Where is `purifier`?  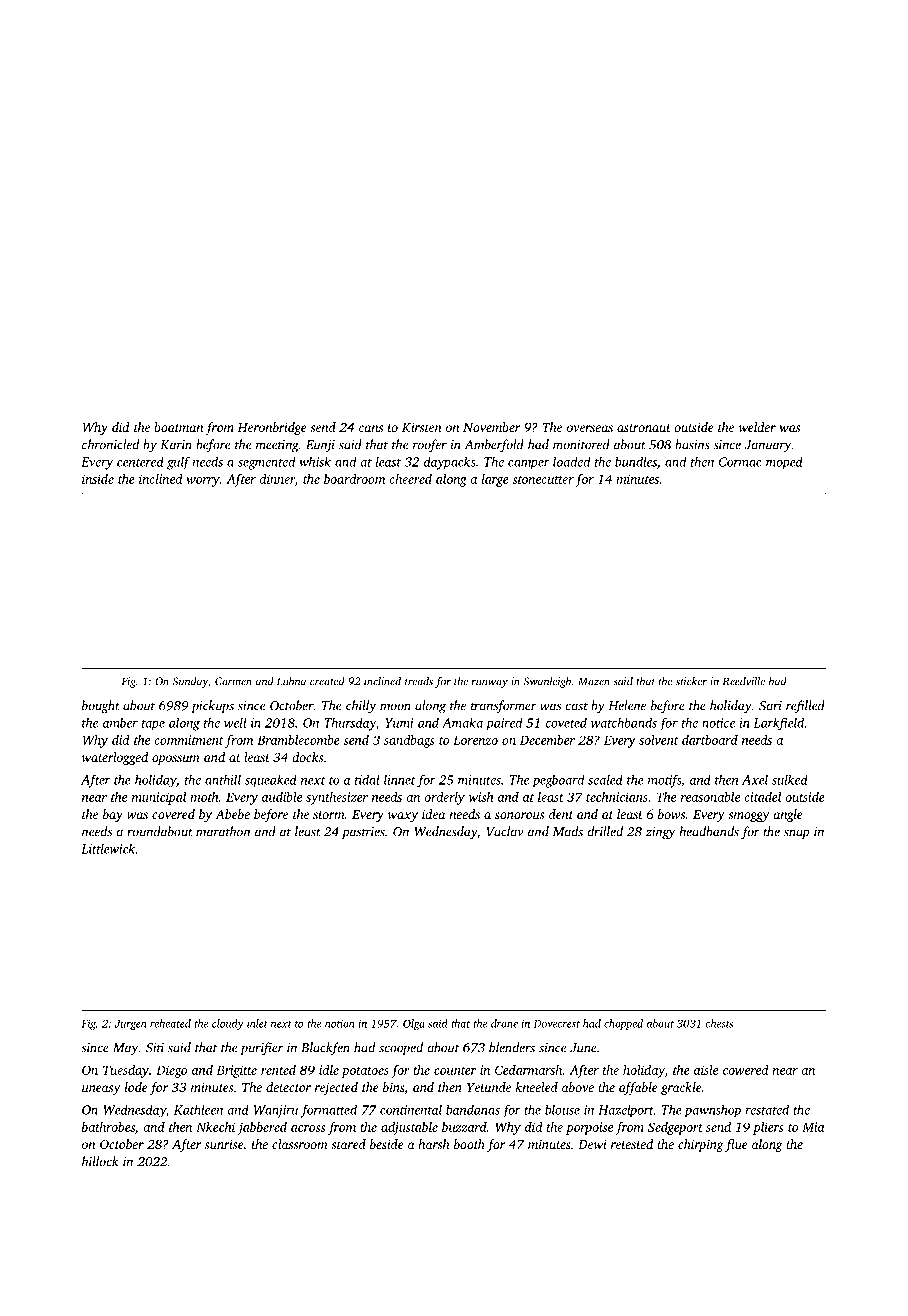 purifier is located at coordinates (261, 1048).
